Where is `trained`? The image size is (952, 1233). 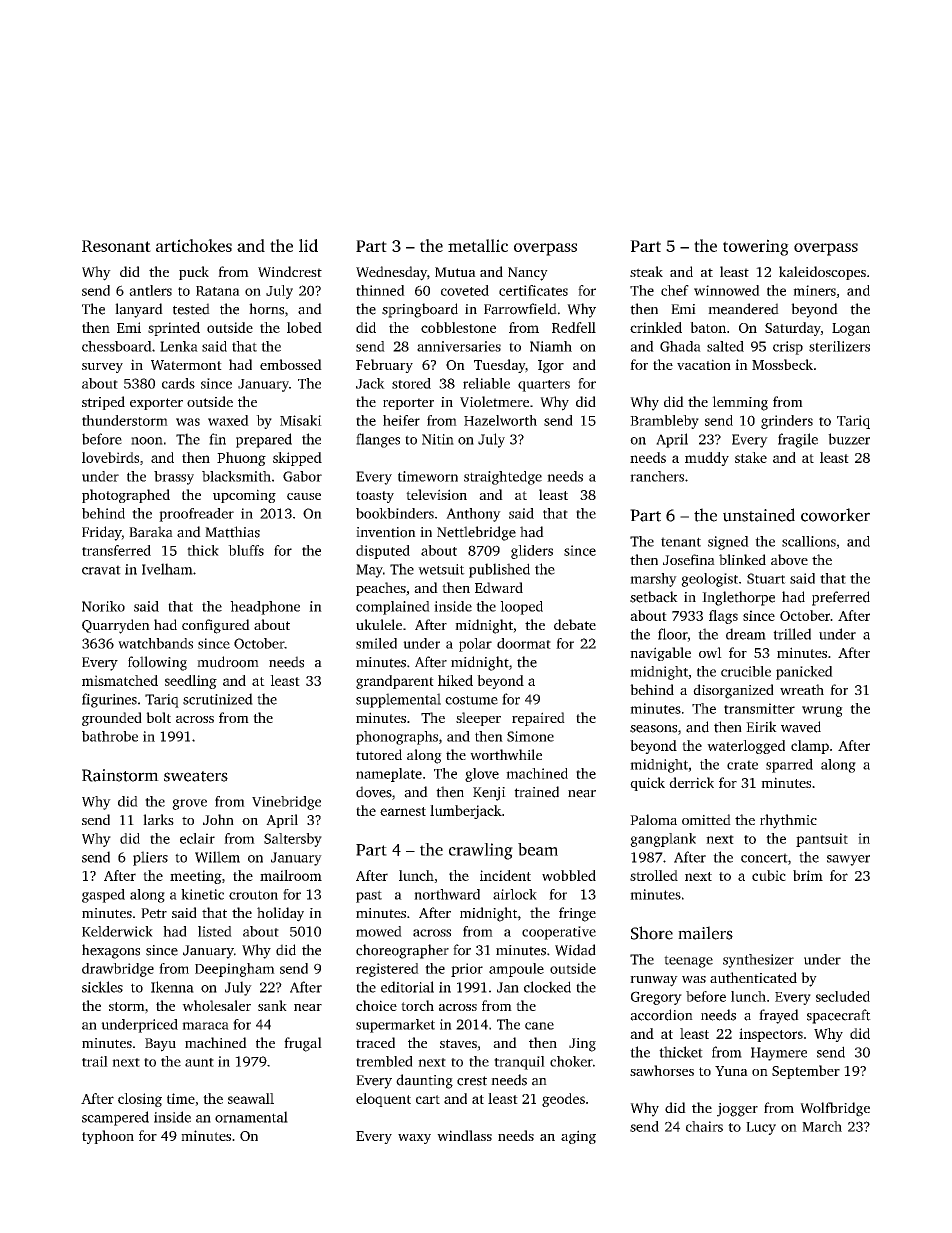 trained is located at coordinates (536, 792).
